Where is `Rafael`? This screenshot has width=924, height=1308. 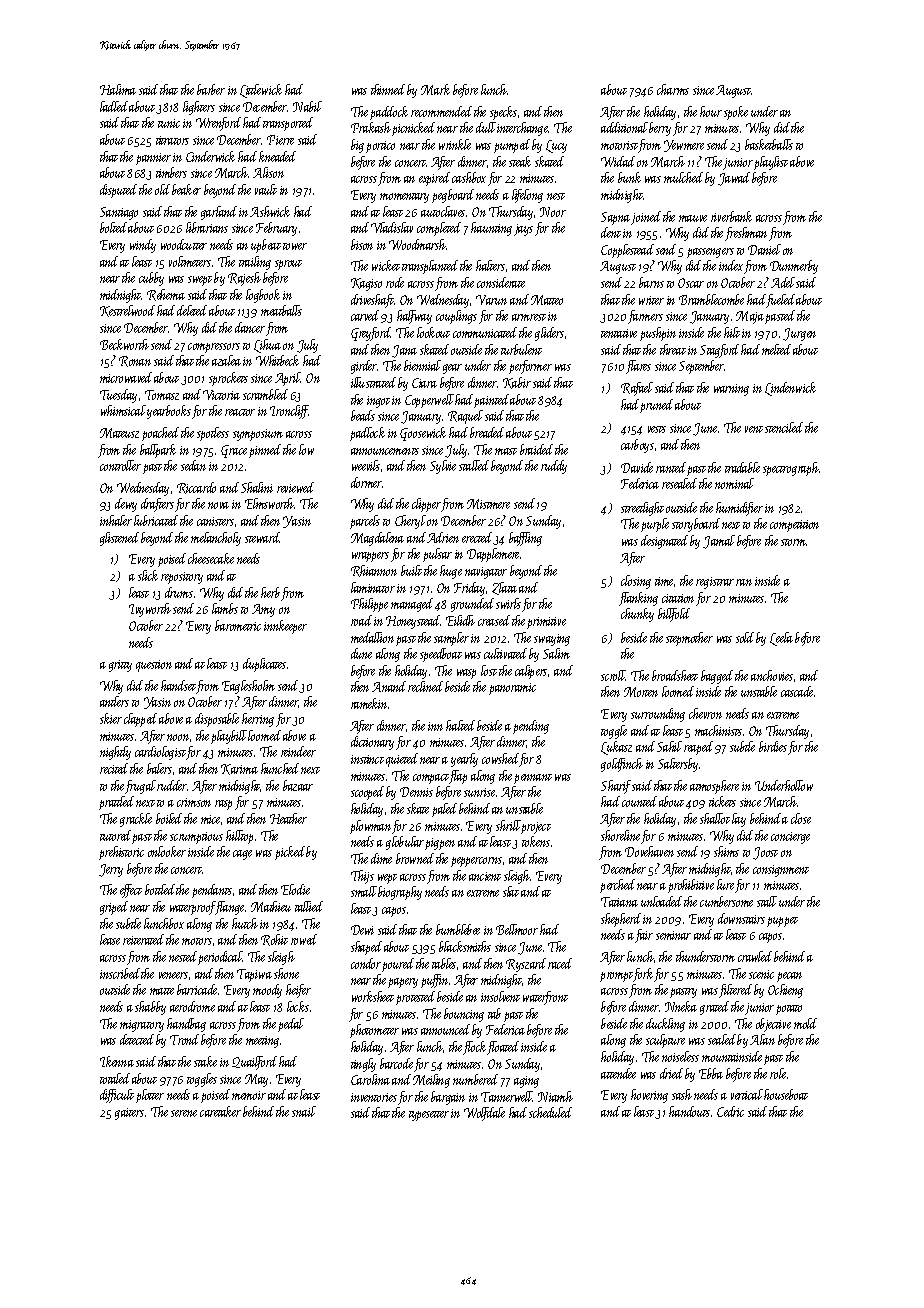 Rafael is located at coordinates (637, 389).
